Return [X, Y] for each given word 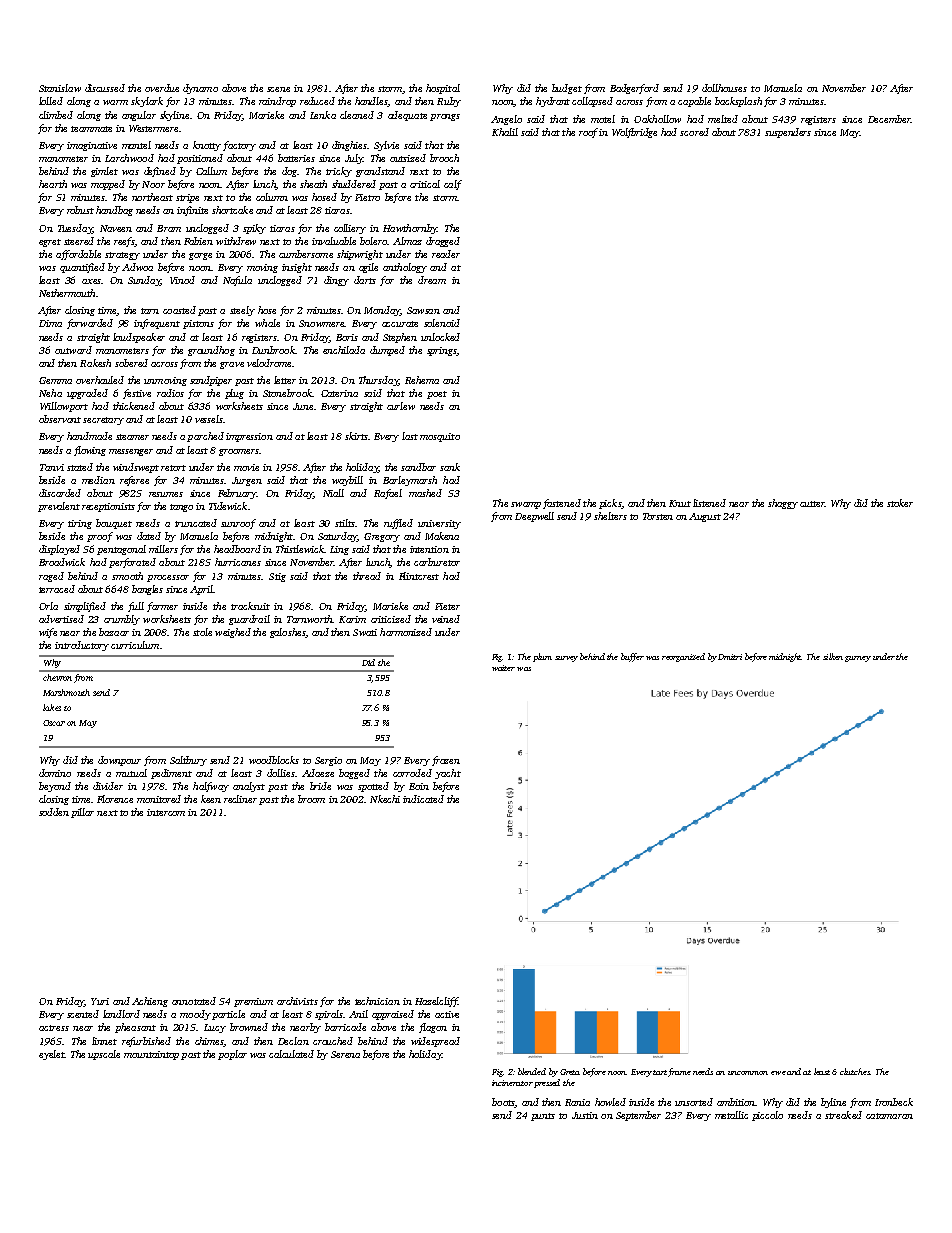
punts [543, 1117]
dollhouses [724, 88]
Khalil [505, 132]
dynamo [200, 89]
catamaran [889, 1116]
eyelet [51, 1055]
